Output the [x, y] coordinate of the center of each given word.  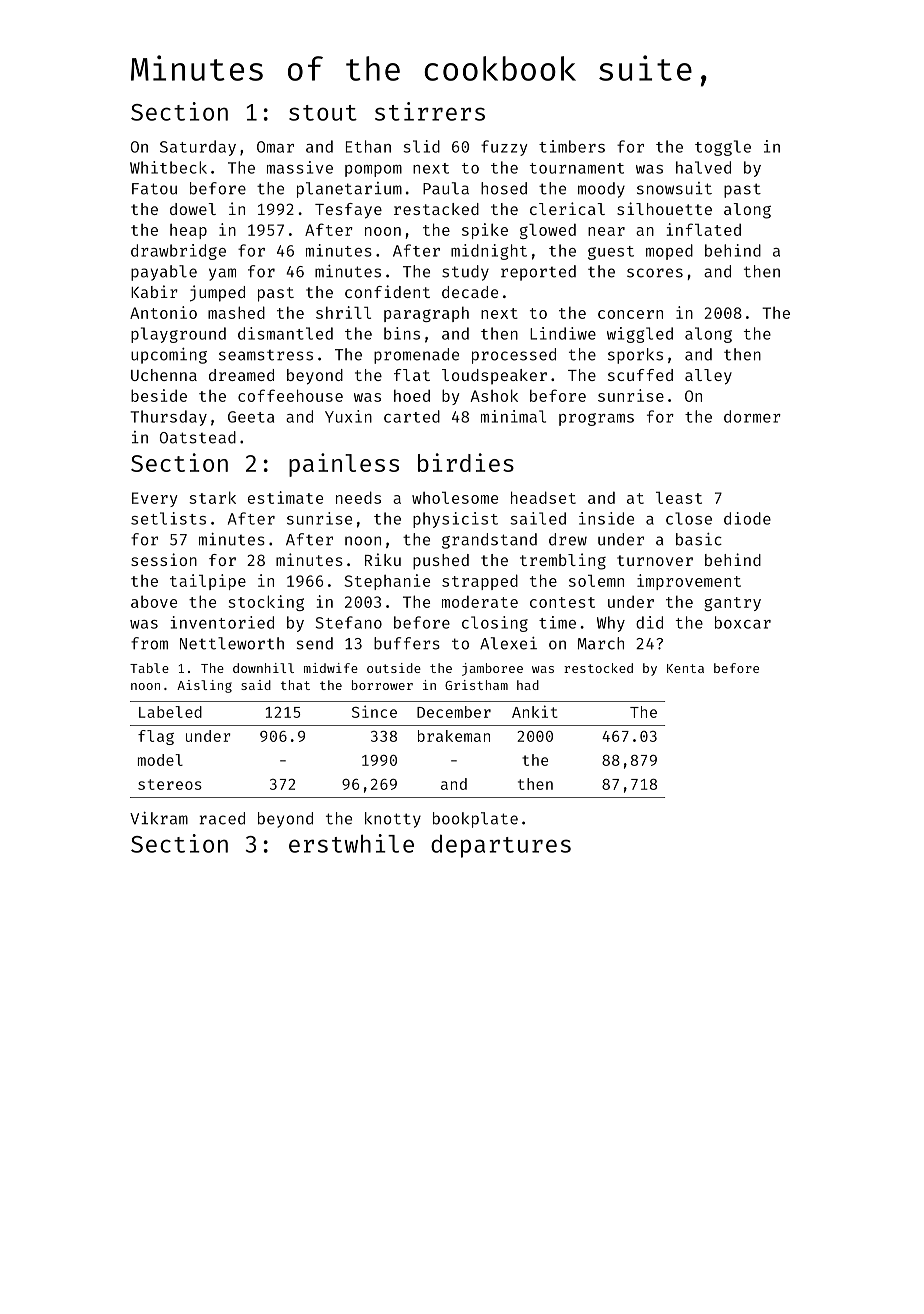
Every [155, 499]
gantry [732, 604]
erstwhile [351, 843]
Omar [275, 147]
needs [358, 497]
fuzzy [504, 148]
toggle [723, 148]
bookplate [475, 820]
